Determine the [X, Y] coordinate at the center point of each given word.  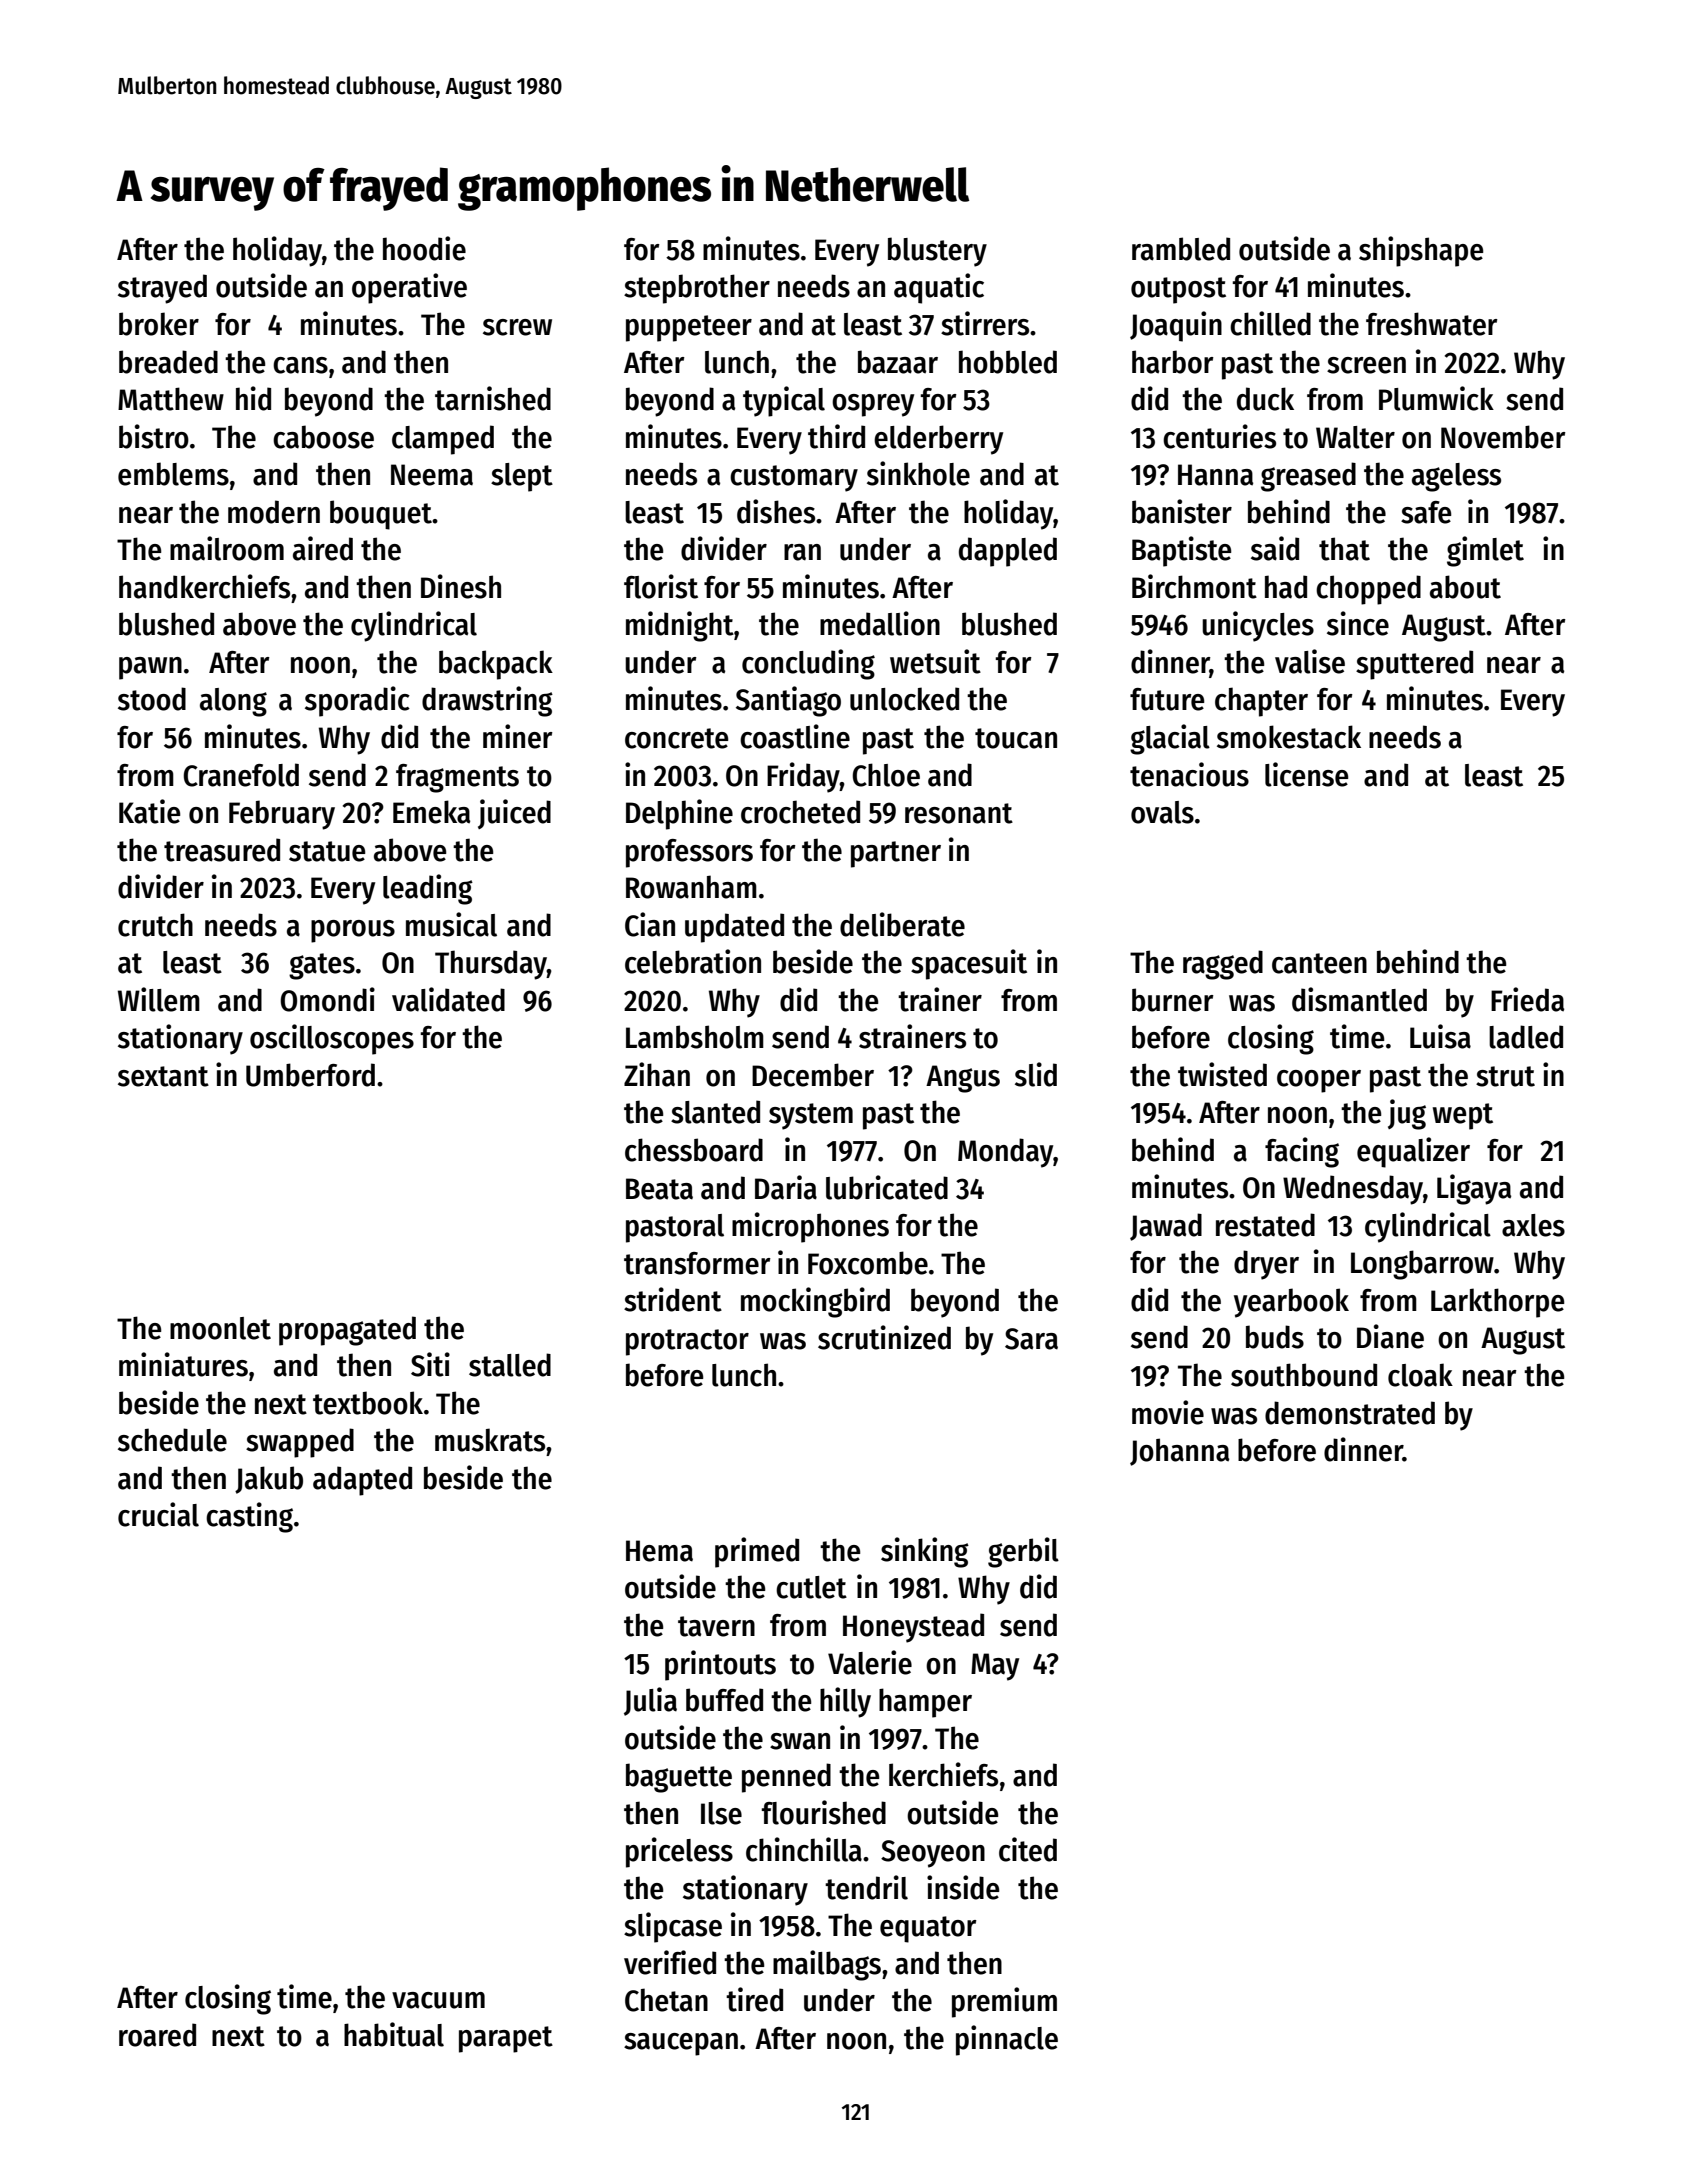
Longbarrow [1422, 1265]
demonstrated [1350, 1413]
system [811, 1116]
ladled [1526, 1037]
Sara [1031, 1339]
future [1167, 699]
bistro [154, 436]
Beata [659, 1189]
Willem [159, 999]
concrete [677, 738]
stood [152, 699]
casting [249, 1517]
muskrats [490, 1440]
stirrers [985, 323]
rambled [1181, 249]
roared [157, 2035]
